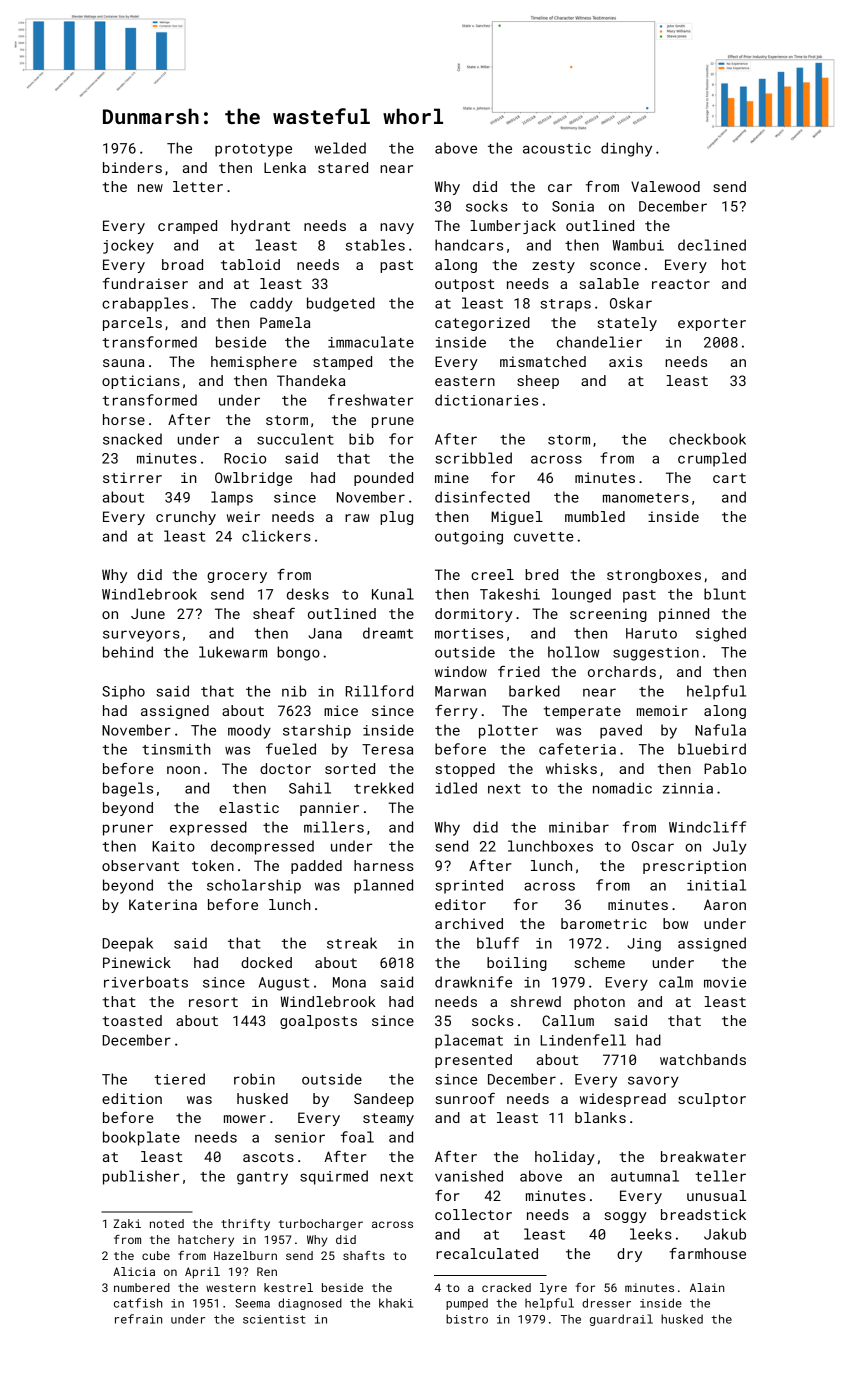 Image resolution: width=849 pixels, height=1400 pixels. What do you see at coordinates (595, 516) in the screenshot?
I see `mumbled` at bounding box center [595, 516].
